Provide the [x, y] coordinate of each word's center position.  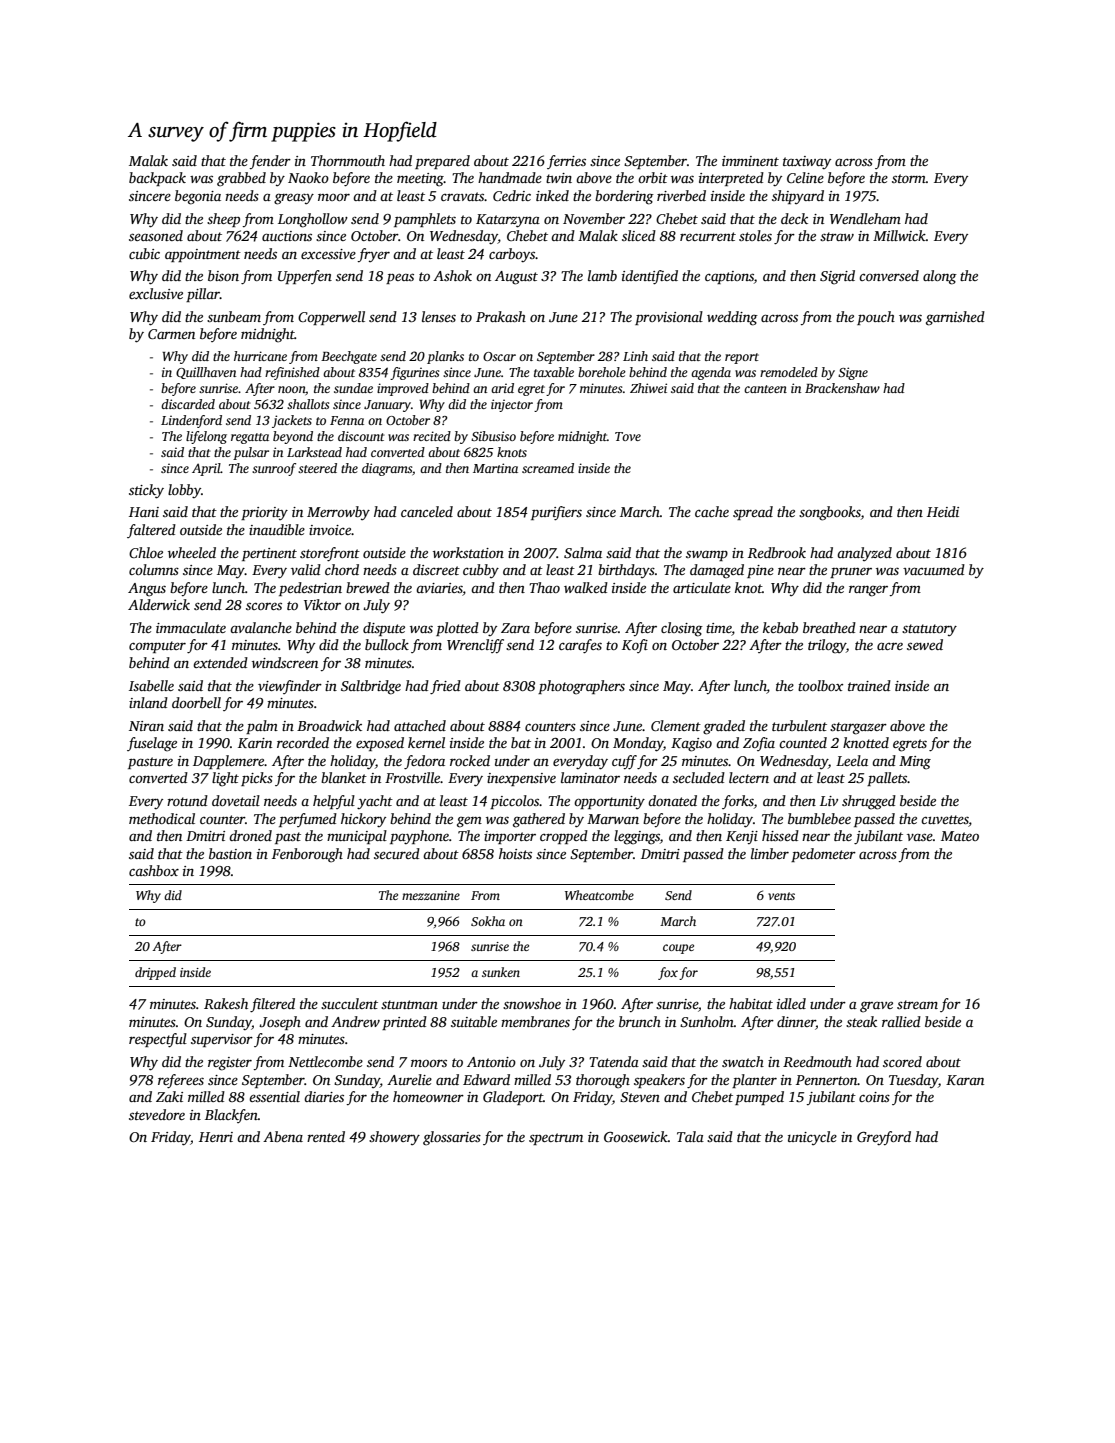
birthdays [626, 571]
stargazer [858, 728]
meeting [420, 180]
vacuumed [934, 569]
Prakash [501, 316]
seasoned [156, 235]
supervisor [222, 1040]
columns [154, 569]
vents [781, 896]
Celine [805, 177]
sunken [501, 972]
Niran [146, 726]
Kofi [635, 646]
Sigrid [837, 277]
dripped [155, 973]
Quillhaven [206, 373]
